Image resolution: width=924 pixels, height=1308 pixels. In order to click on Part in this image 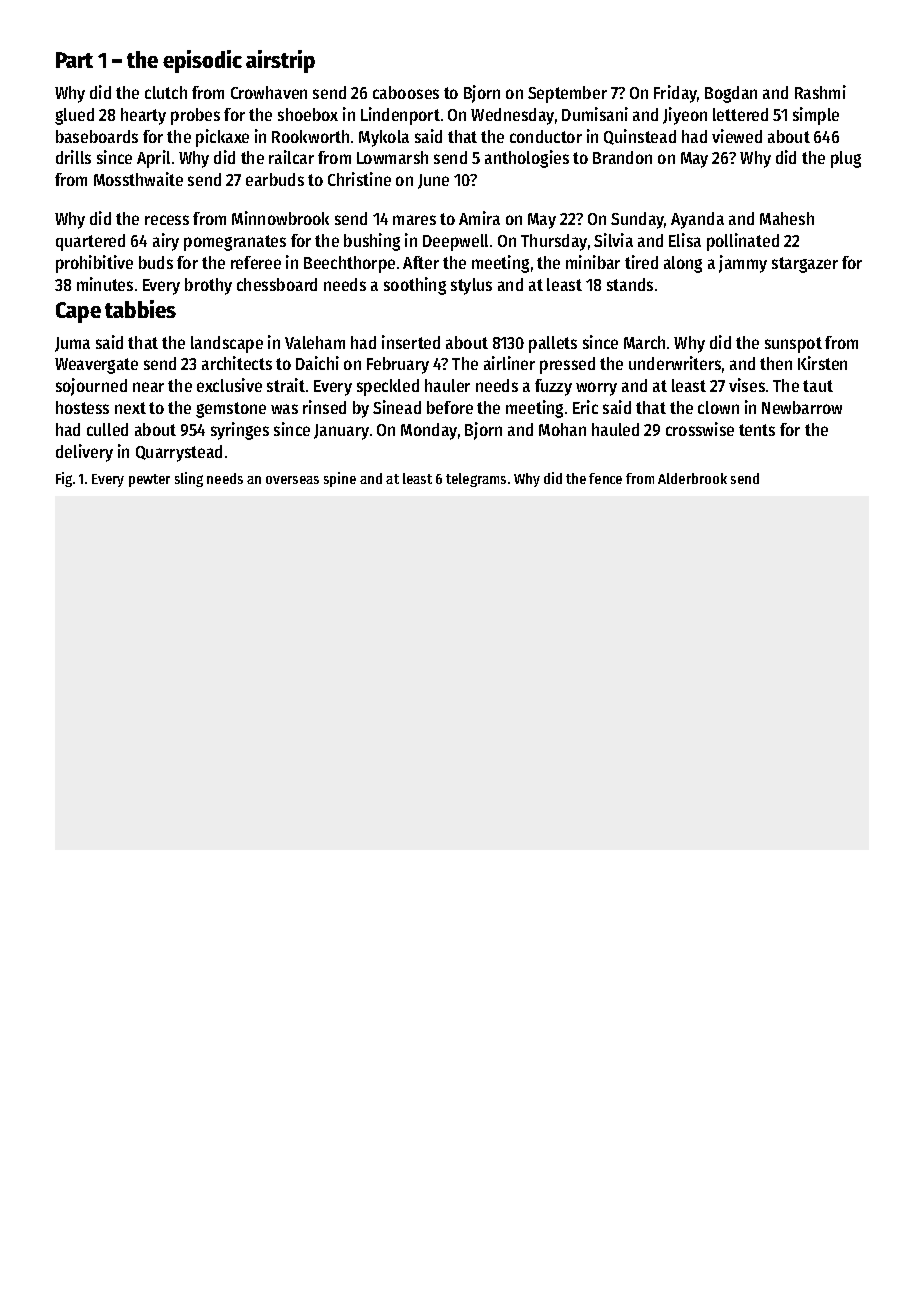, I will do `click(74, 60)`.
